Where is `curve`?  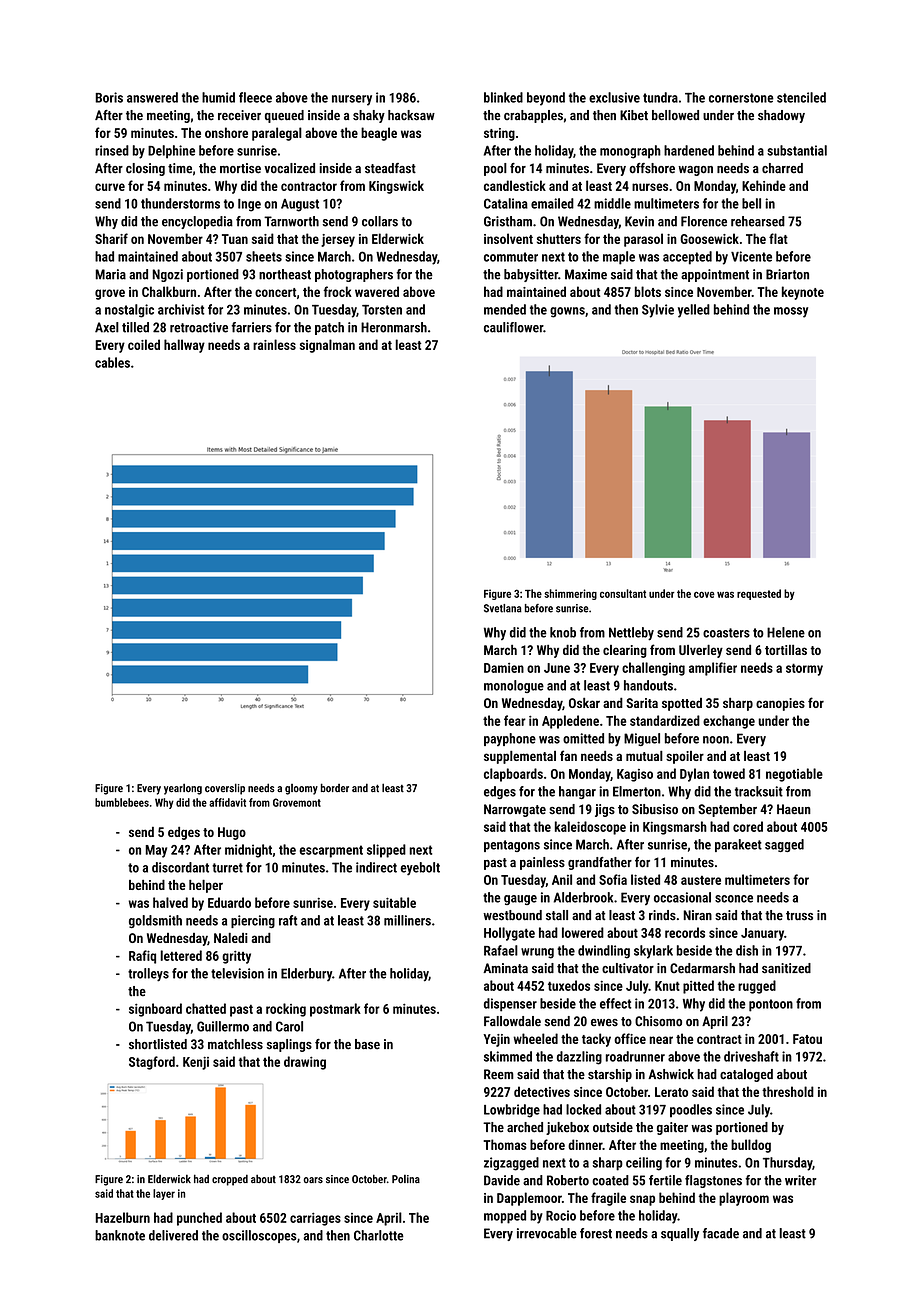 curve is located at coordinates (110, 187).
